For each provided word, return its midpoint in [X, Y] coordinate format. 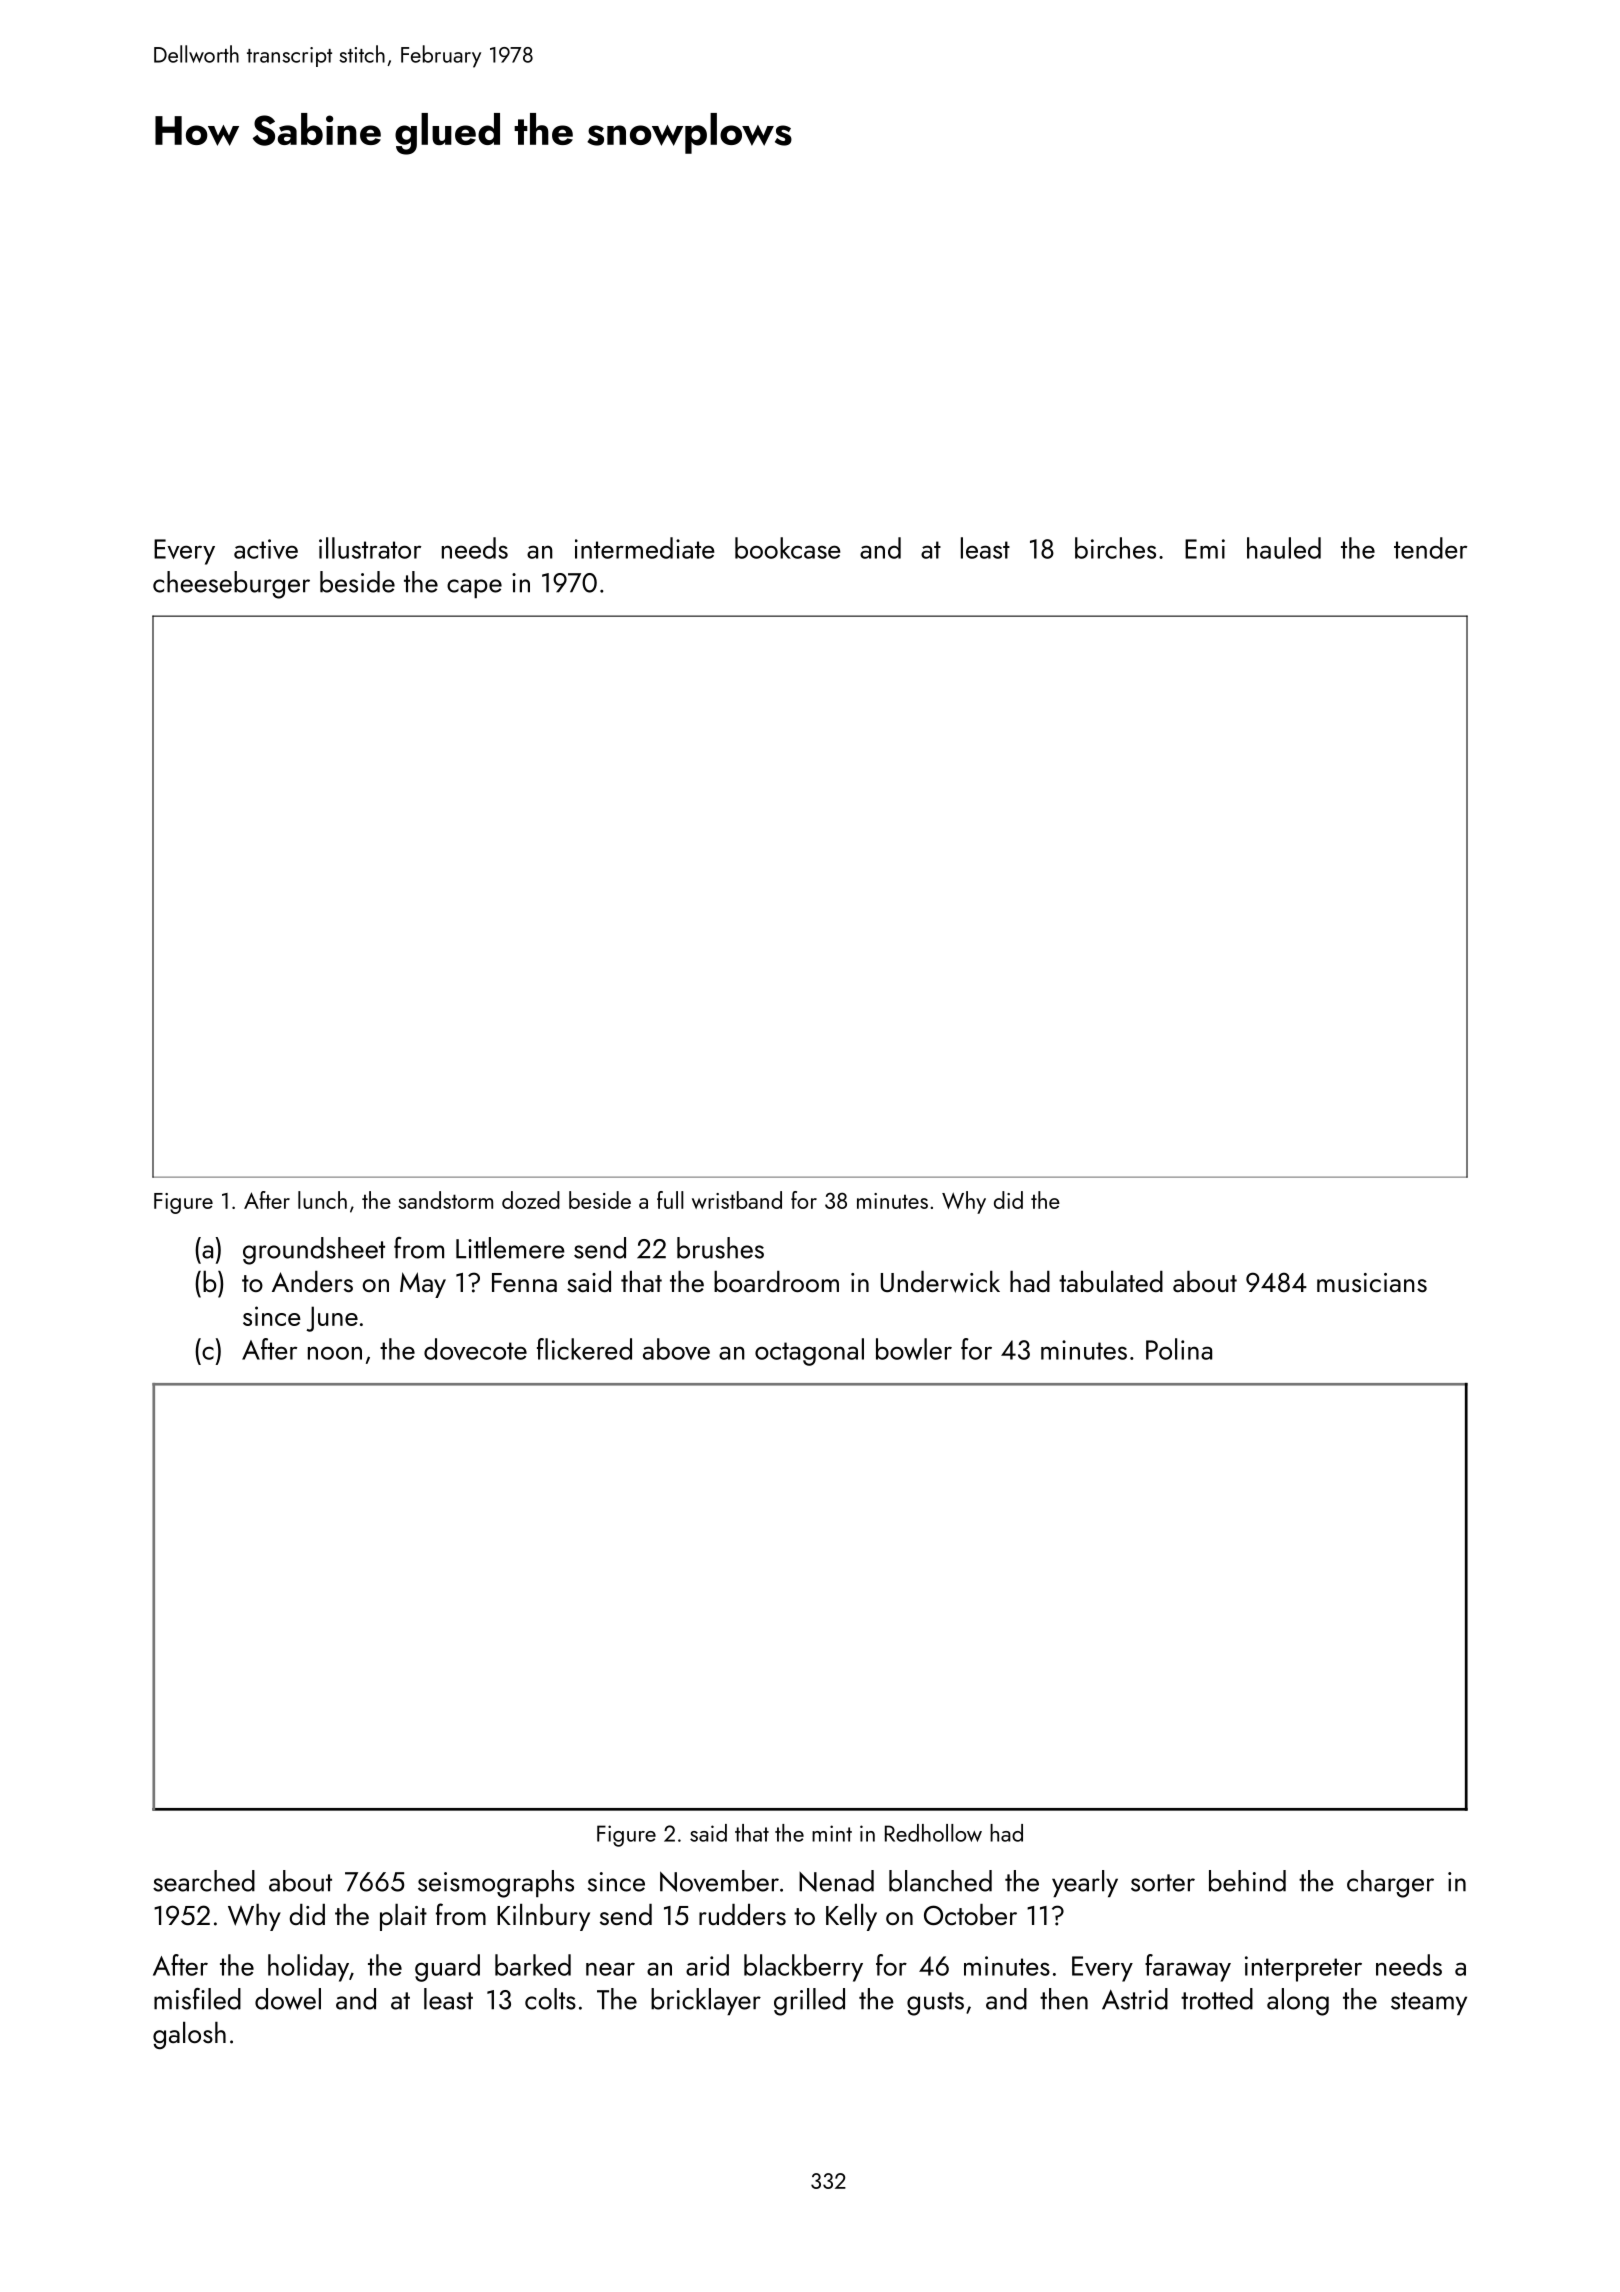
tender [1430, 548]
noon [335, 1353]
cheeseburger [231, 585]
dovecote [475, 1349]
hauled [1284, 548]
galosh [189, 2035]
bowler [914, 1349]
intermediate [645, 548]
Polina [1179, 1349]
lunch [322, 1200]
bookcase [788, 548]
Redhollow [933, 1833]
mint [832, 1833]
